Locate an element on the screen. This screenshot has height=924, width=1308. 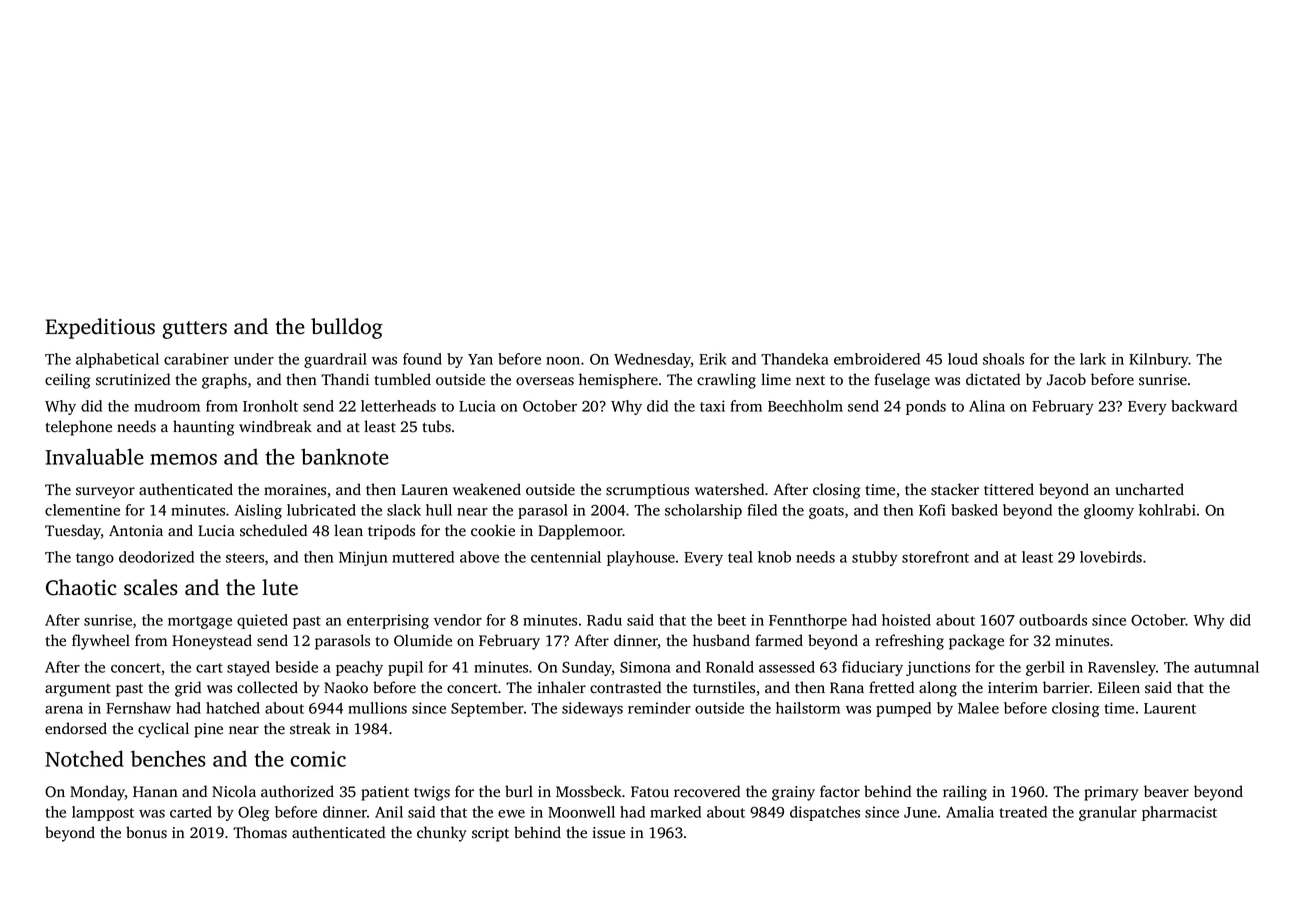
benches is located at coordinates (168, 758).
